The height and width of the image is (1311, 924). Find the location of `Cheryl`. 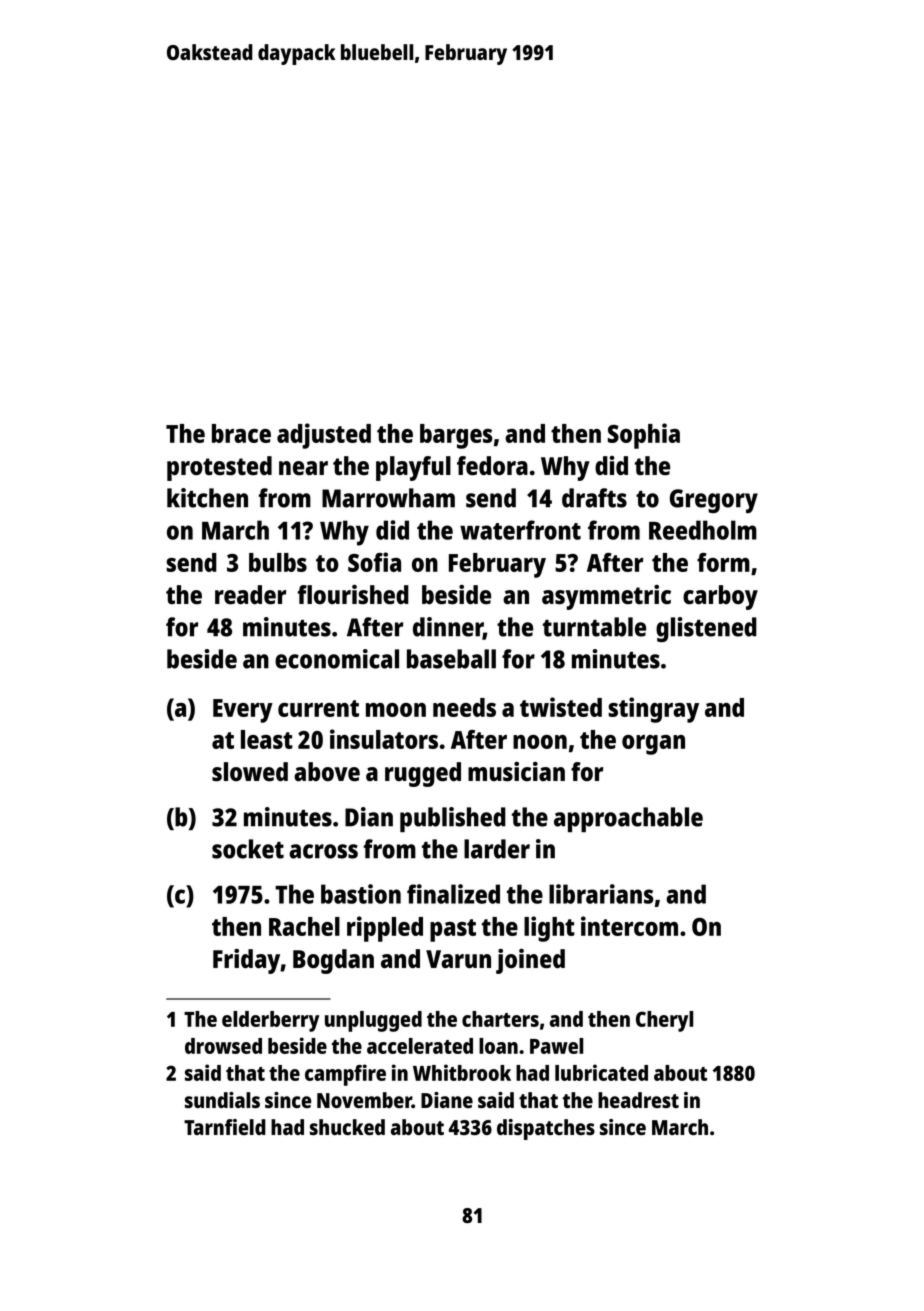

Cheryl is located at coordinates (664, 1021).
